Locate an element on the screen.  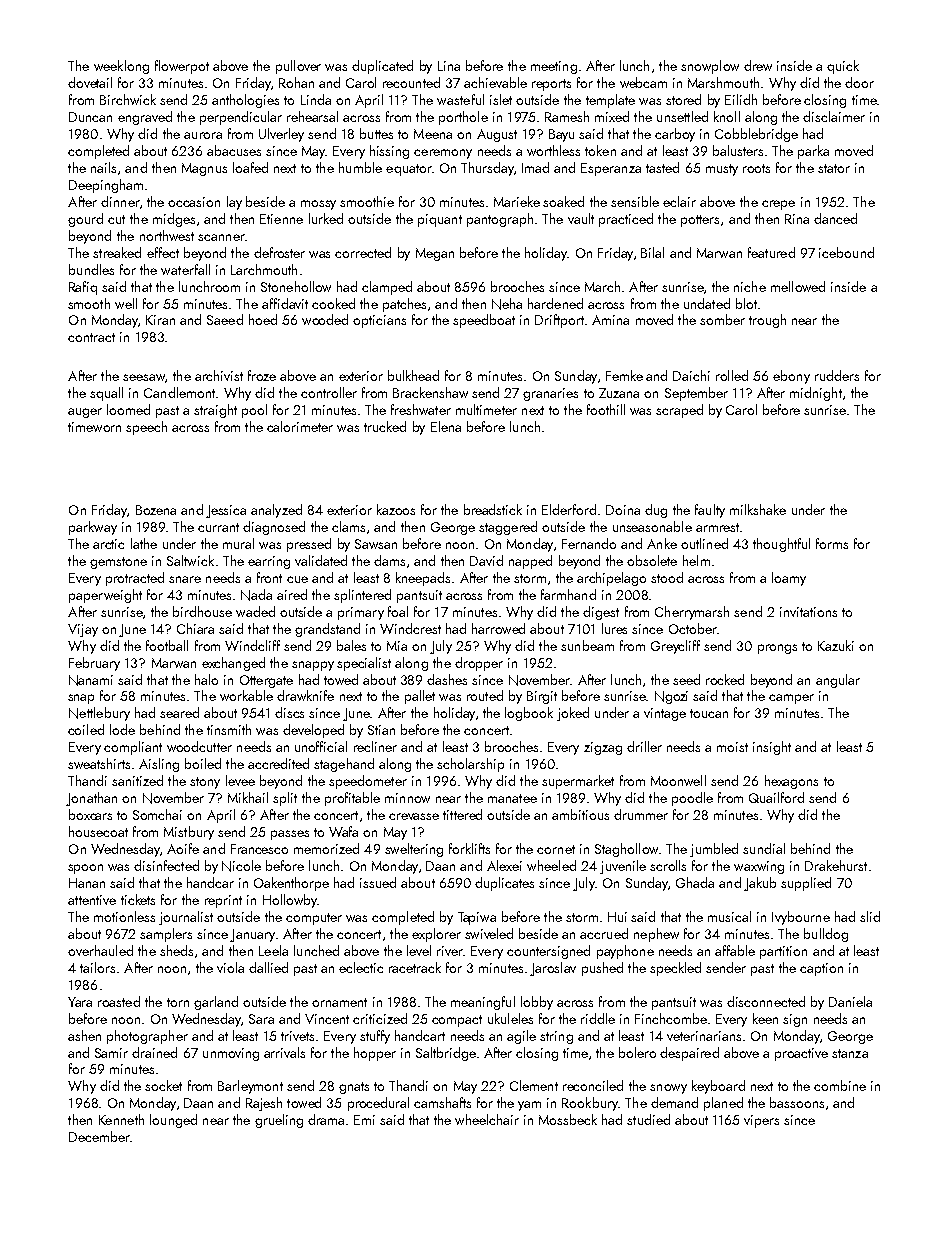
snowplow is located at coordinates (710, 67).
